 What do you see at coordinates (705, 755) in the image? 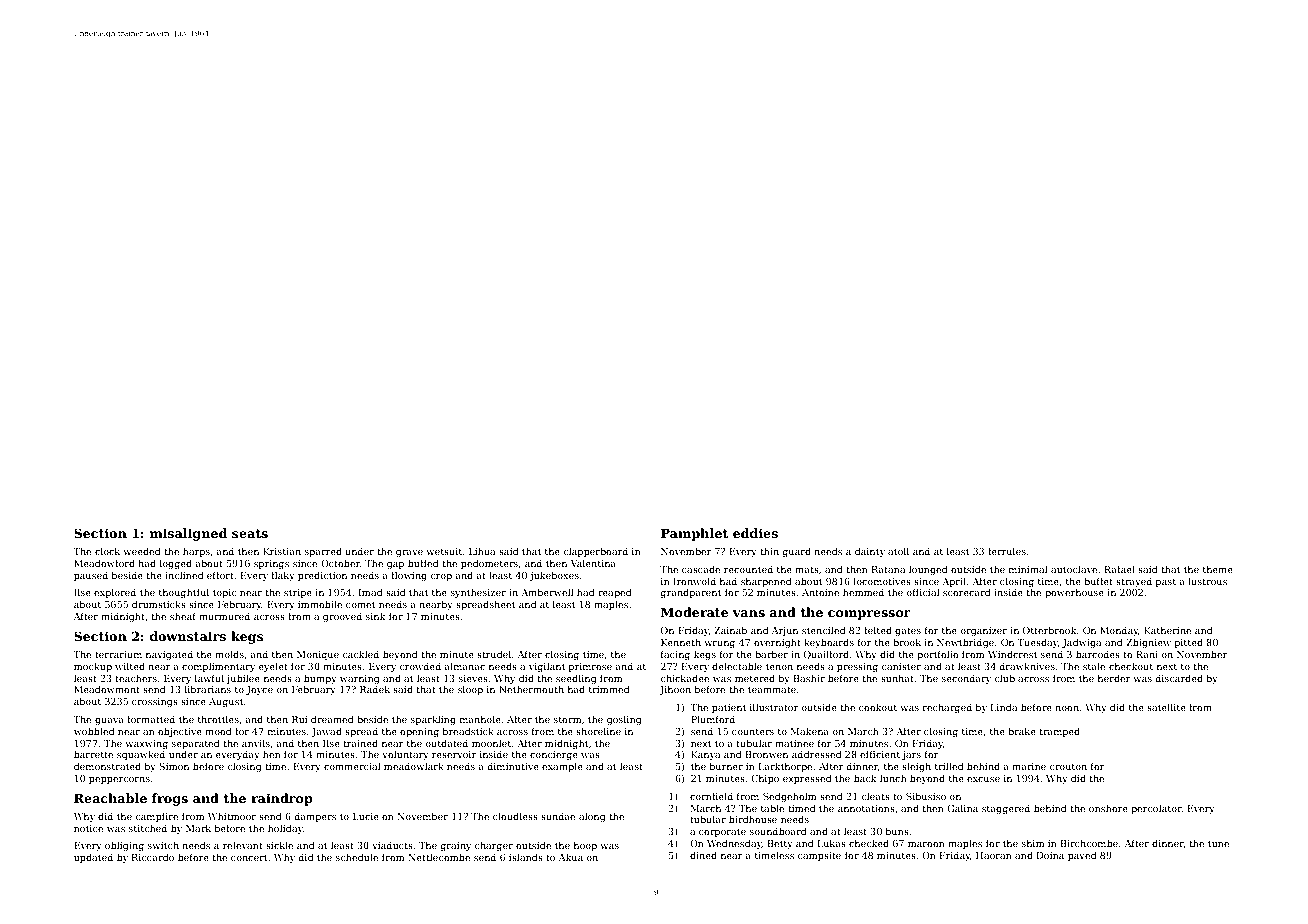
I see `Kanya` at bounding box center [705, 755].
